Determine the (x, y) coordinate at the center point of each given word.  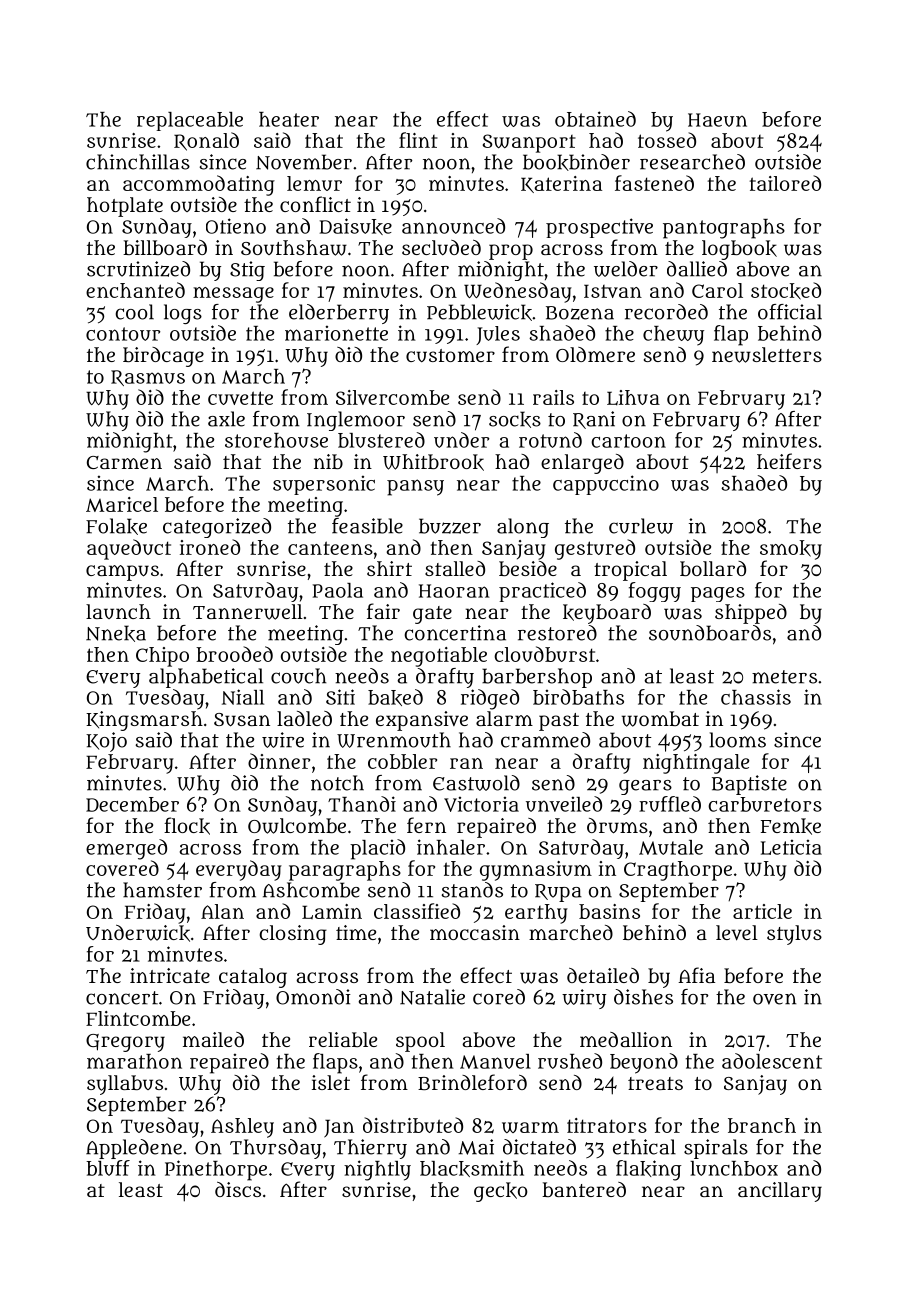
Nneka (116, 633)
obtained (595, 119)
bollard (713, 568)
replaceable (190, 121)
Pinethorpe (216, 1170)
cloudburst (544, 654)
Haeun (717, 120)
